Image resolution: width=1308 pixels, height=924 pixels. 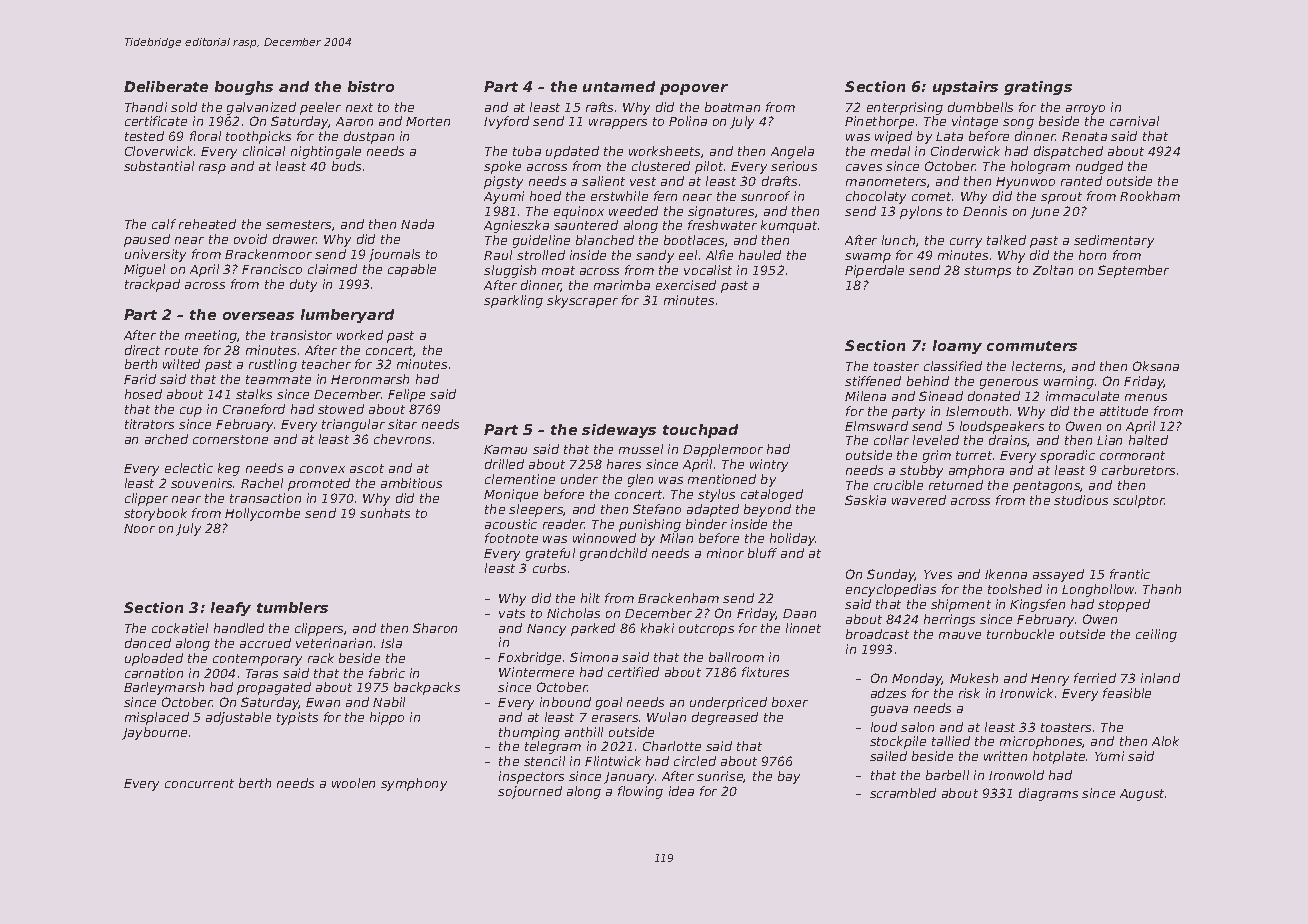 What do you see at coordinates (244, 88) in the screenshot?
I see `boughs` at bounding box center [244, 88].
